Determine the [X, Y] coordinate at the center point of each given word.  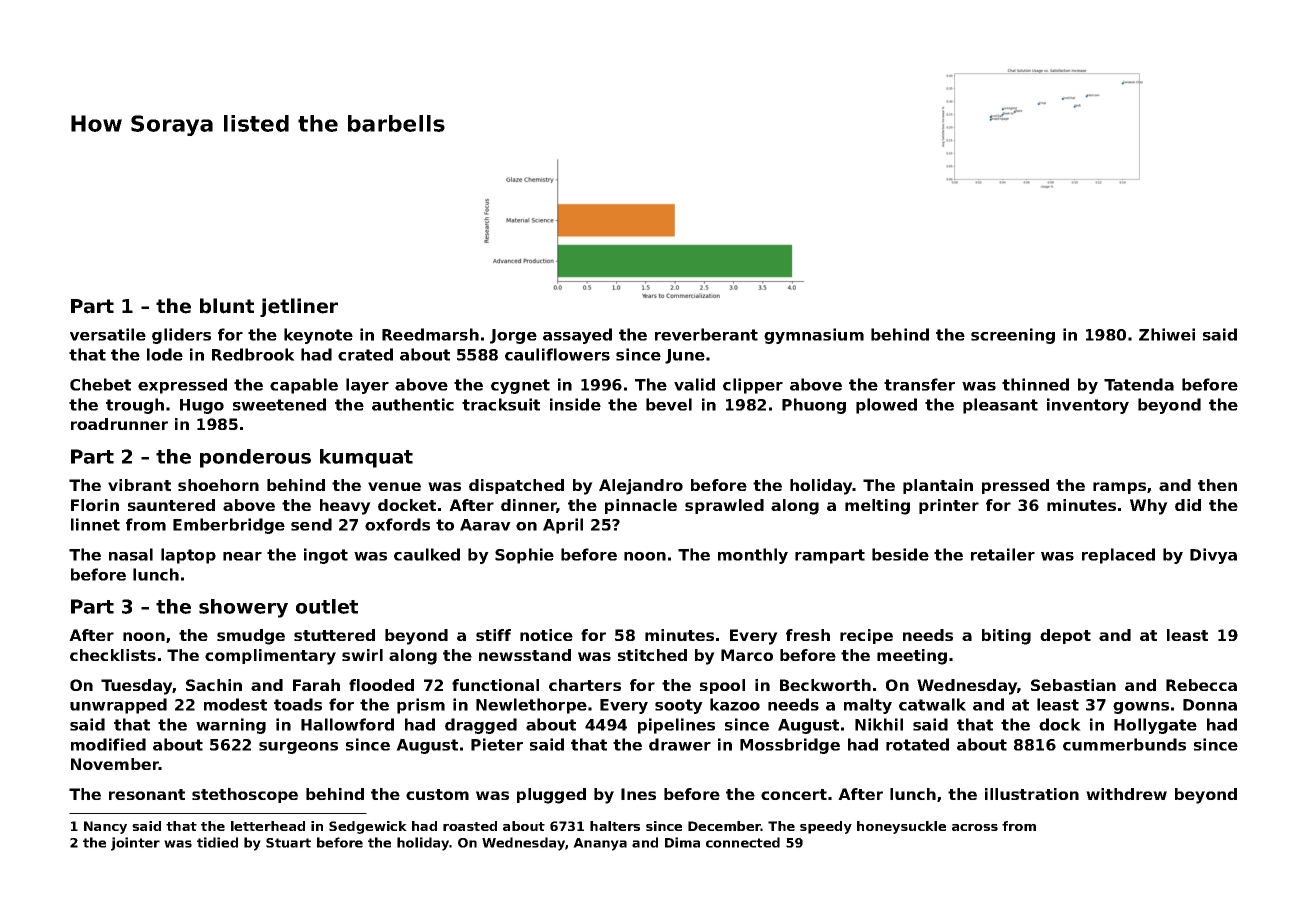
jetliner [299, 307]
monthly [753, 556]
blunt [227, 306]
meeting [912, 657]
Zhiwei [1167, 334]
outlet [327, 606]
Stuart [288, 843]
